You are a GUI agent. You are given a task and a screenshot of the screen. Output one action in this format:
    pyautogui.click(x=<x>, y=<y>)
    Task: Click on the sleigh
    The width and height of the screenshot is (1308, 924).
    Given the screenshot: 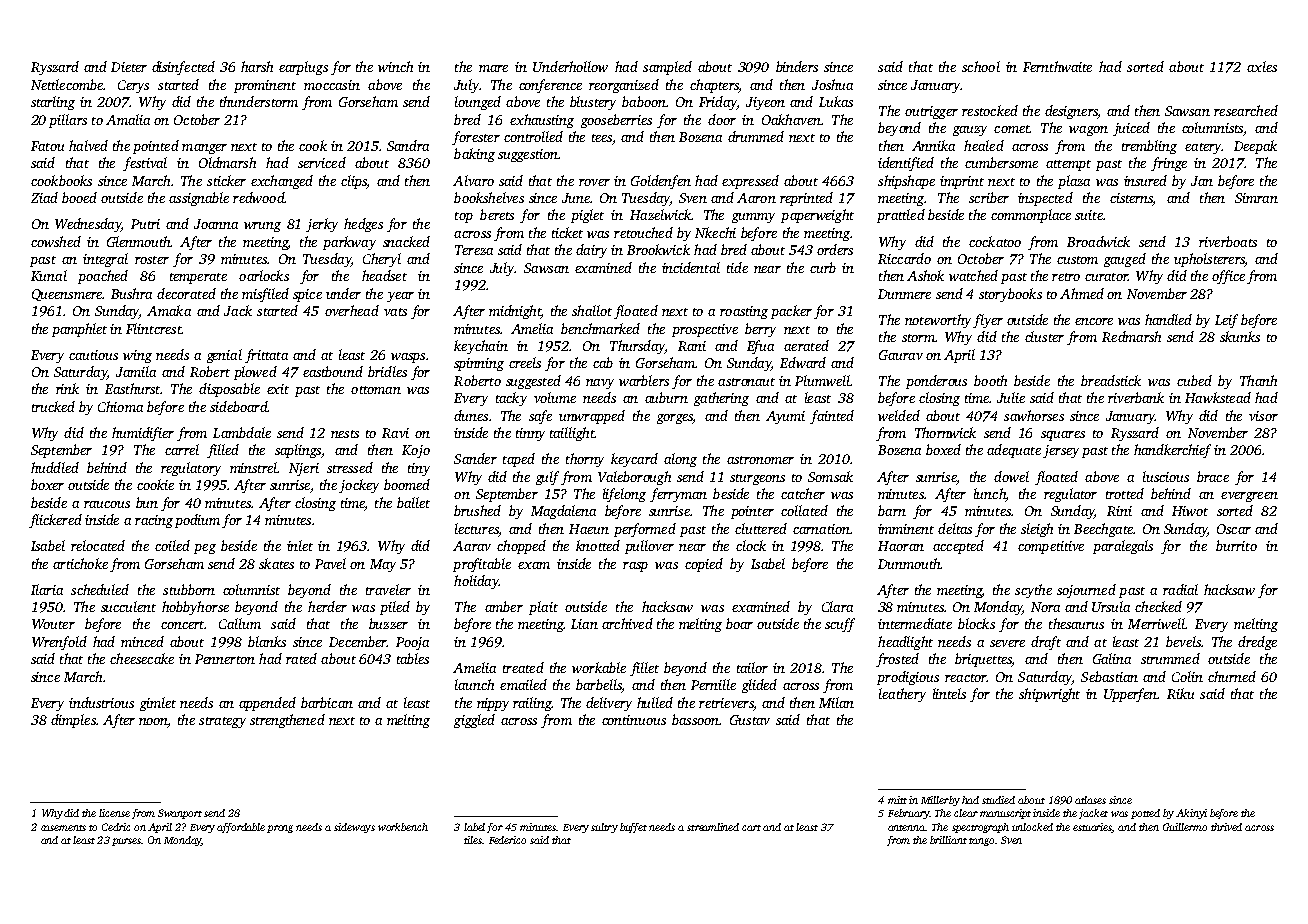 What is the action you would take?
    pyautogui.click(x=1037, y=530)
